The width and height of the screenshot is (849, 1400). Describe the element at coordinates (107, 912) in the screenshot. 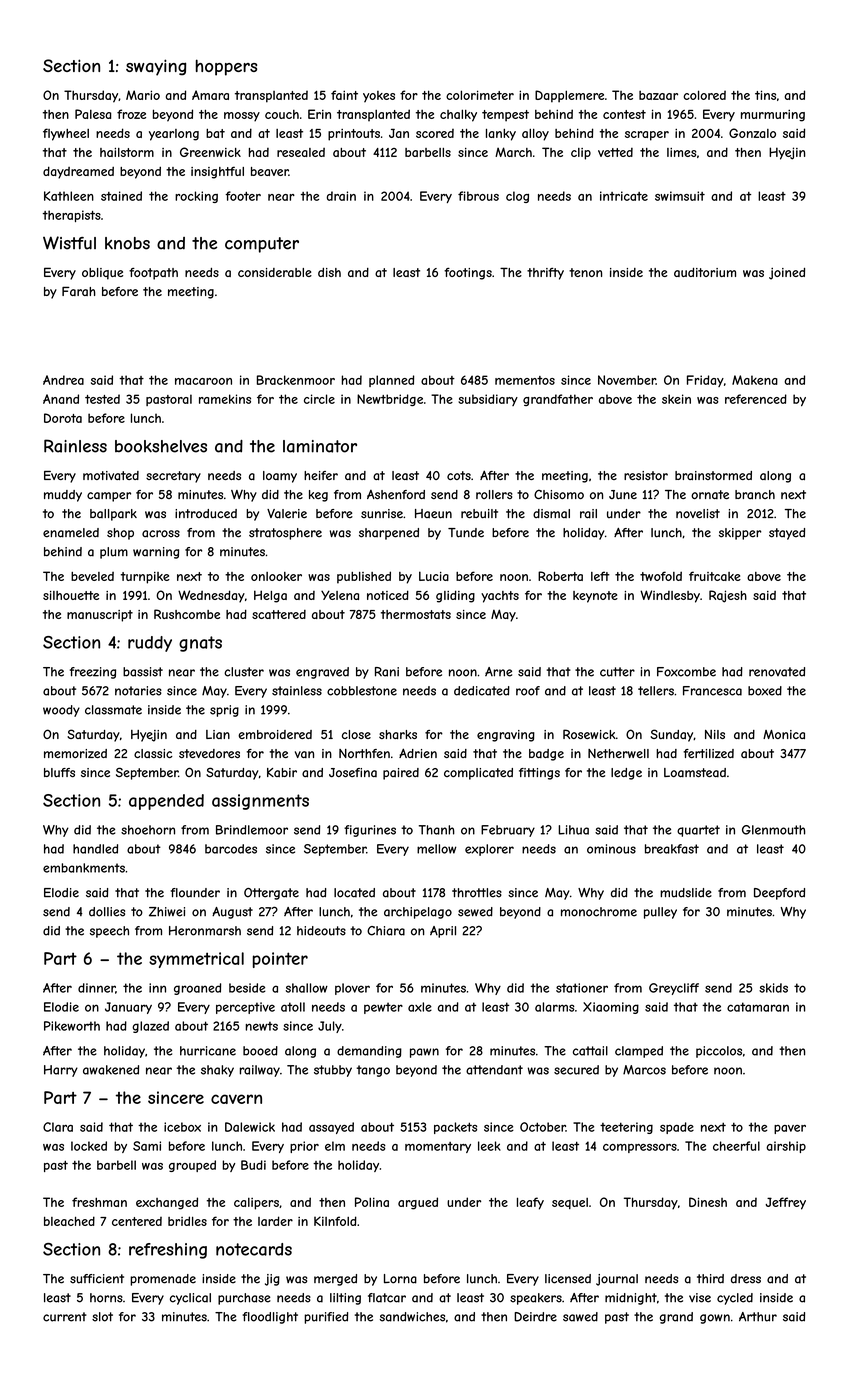

I see `dollies` at that location.
